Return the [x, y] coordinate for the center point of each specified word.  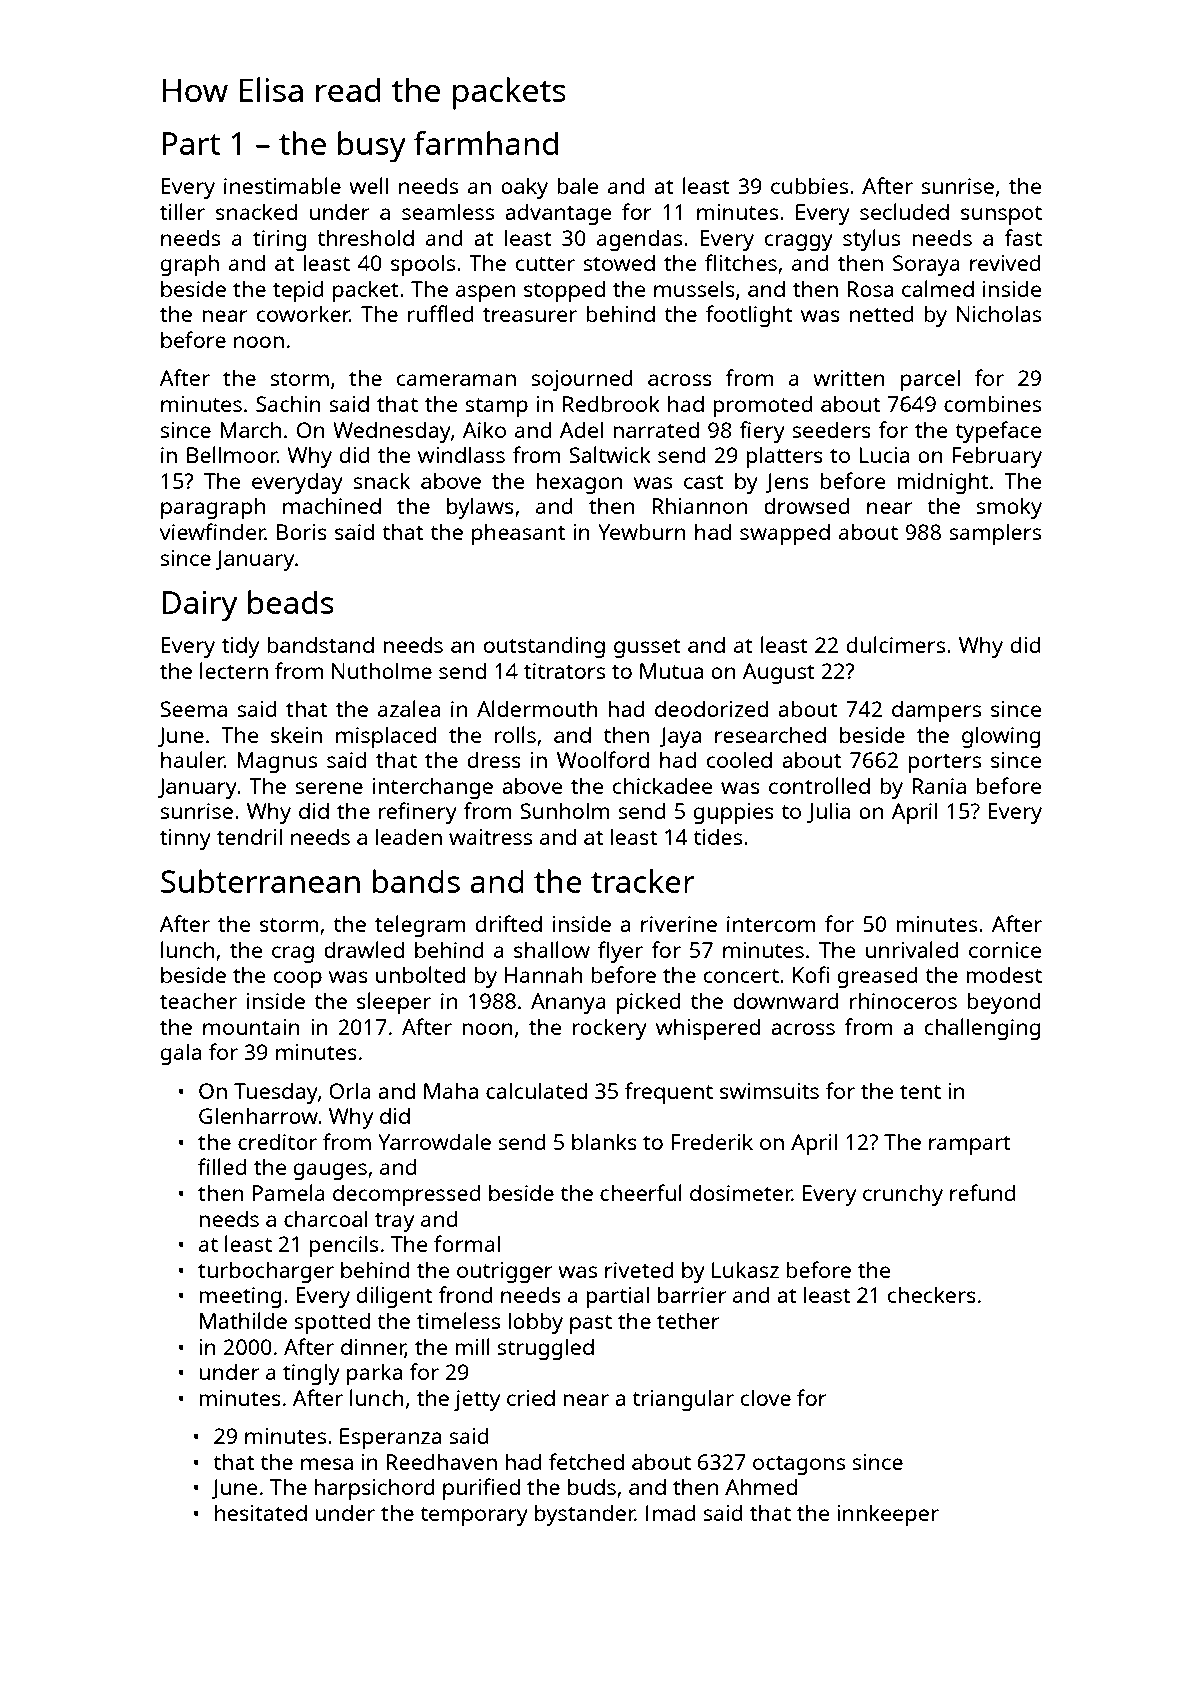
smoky [1009, 508]
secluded [904, 211]
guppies [734, 813]
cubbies [809, 186]
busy [372, 147]
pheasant [518, 534]
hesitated [261, 1513]
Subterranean [260, 881]
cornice [1005, 950]
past [591, 1324]
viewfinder [212, 531]
